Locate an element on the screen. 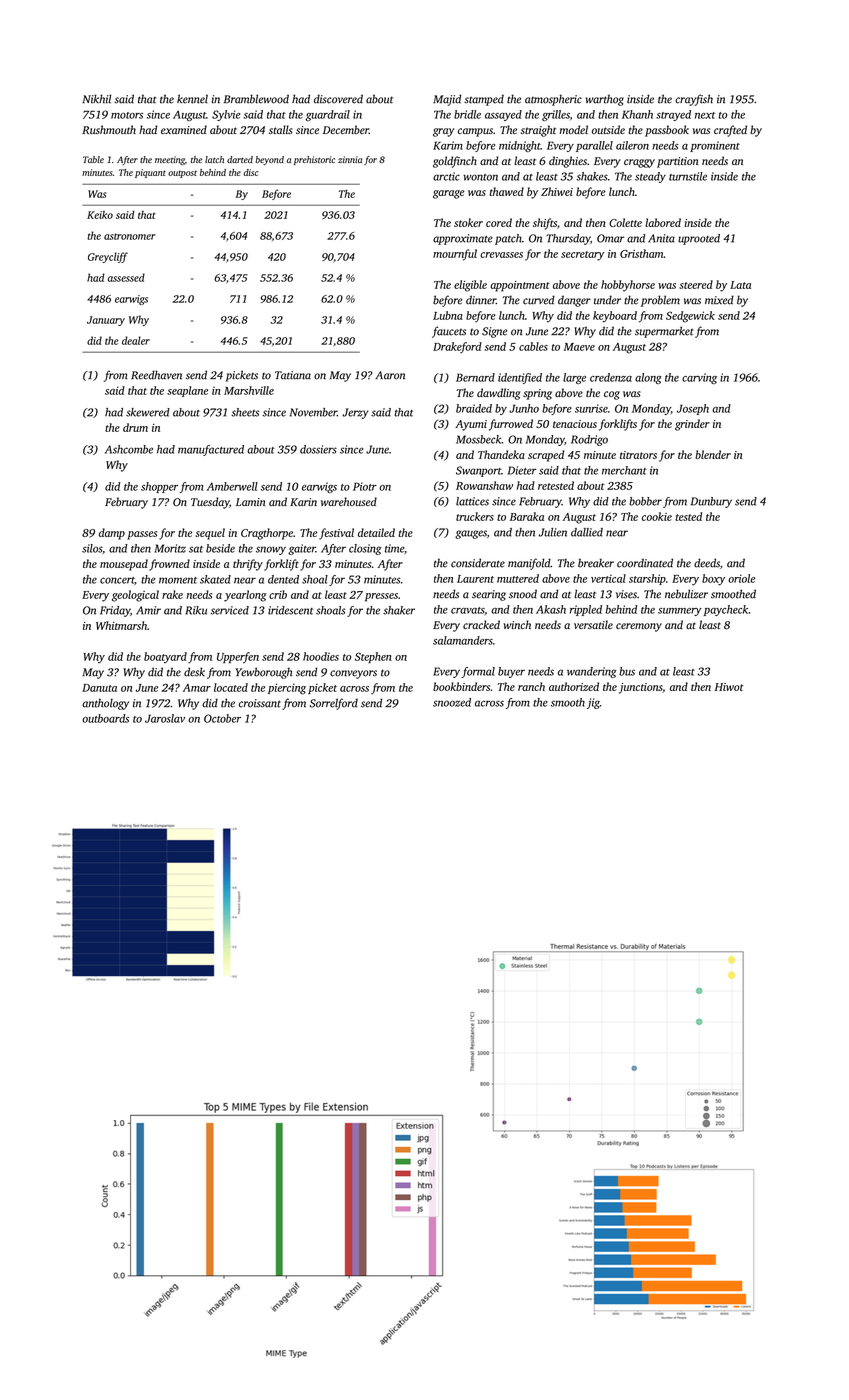 The height and width of the screenshot is (1400, 849). paycheck is located at coordinates (726, 610).
